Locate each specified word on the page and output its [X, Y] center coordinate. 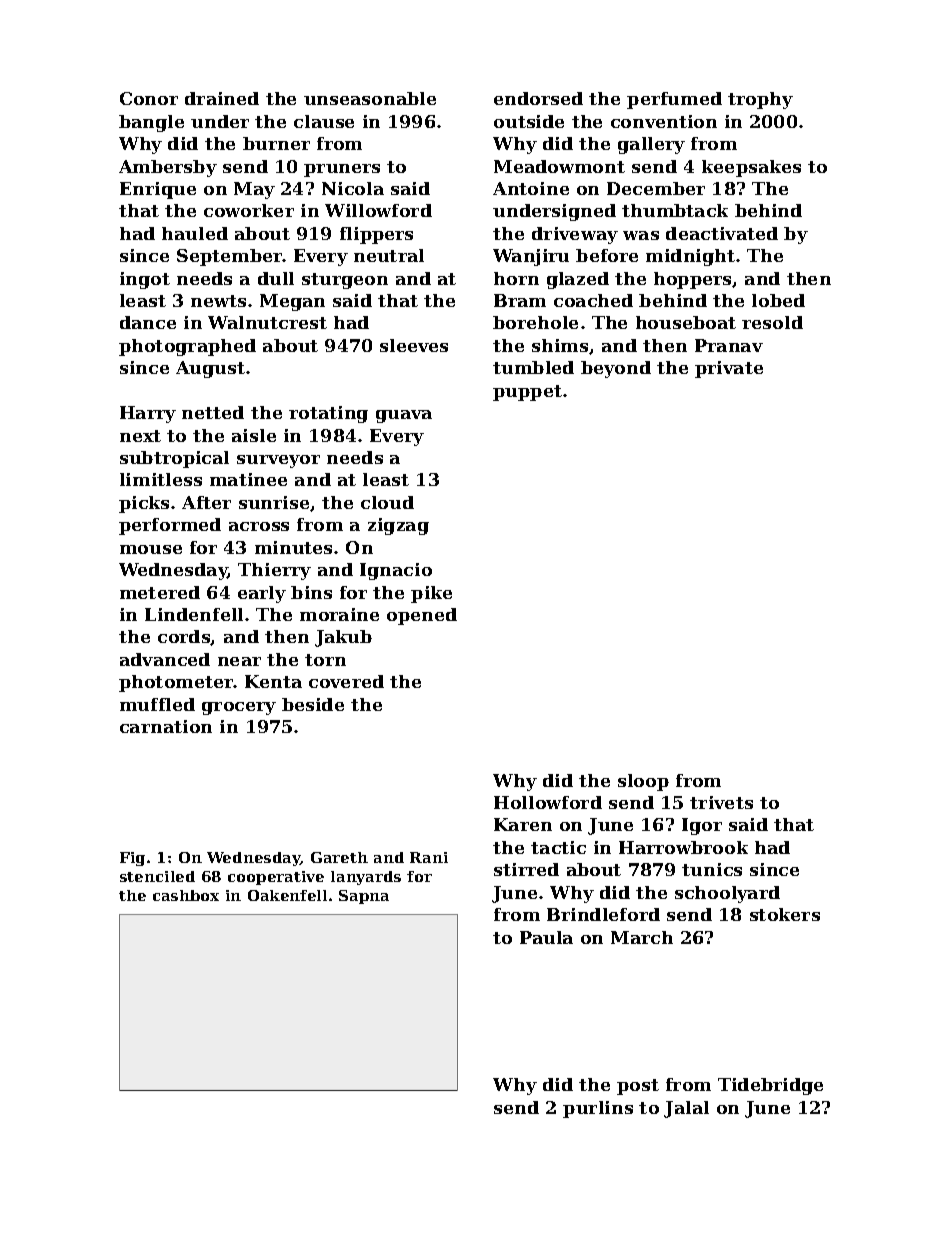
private [729, 369]
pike [431, 594]
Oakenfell [287, 895]
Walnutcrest [267, 322]
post [638, 1087]
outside [529, 121]
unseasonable [370, 98]
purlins [598, 1109]
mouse [151, 549]
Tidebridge [770, 1086]
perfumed [674, 100]
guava [404, 416]
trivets [721, 802]
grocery [239, 708]
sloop [643, 782]
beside [313, 704]
